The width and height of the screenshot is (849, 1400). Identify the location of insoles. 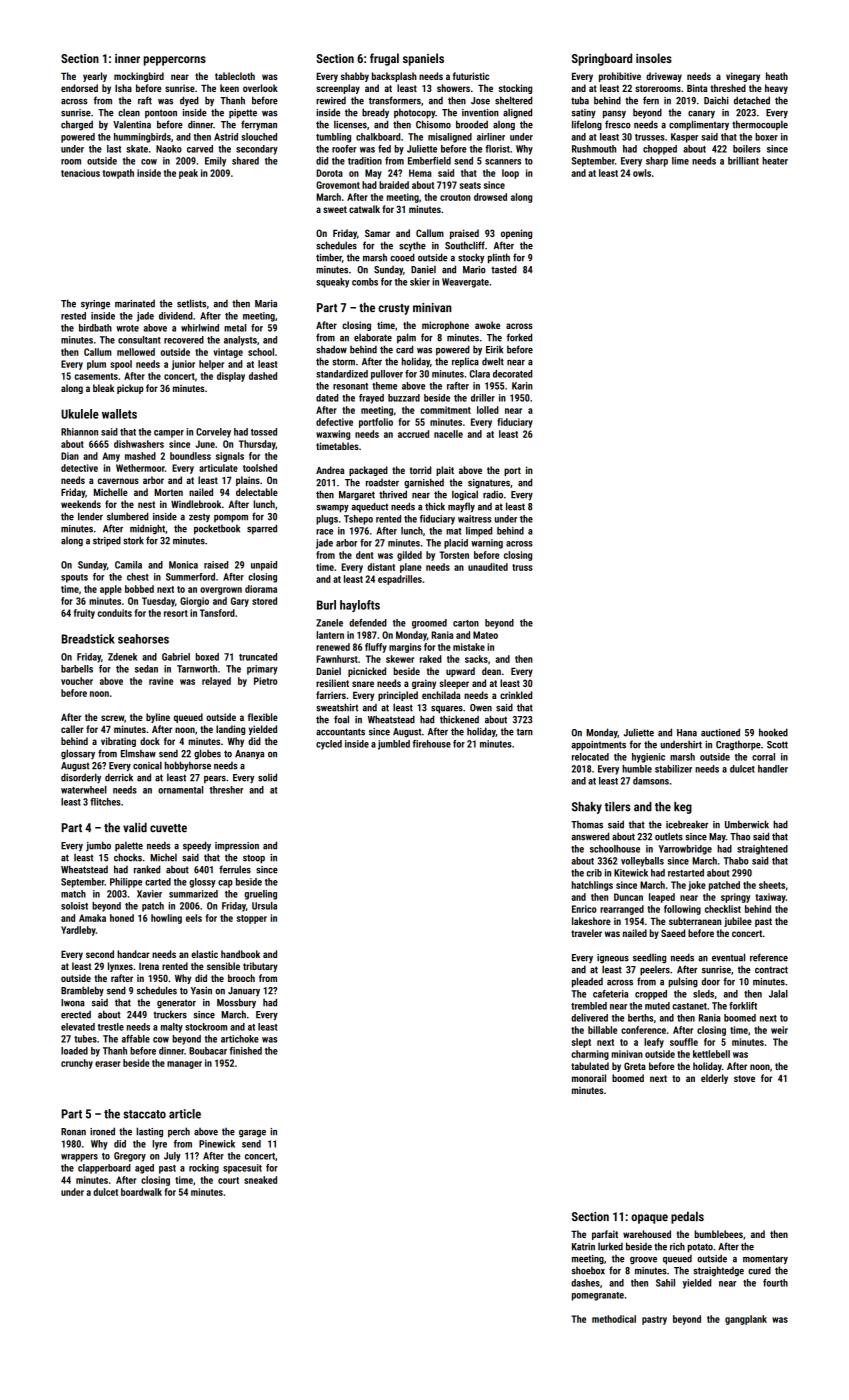
(654, 58).
